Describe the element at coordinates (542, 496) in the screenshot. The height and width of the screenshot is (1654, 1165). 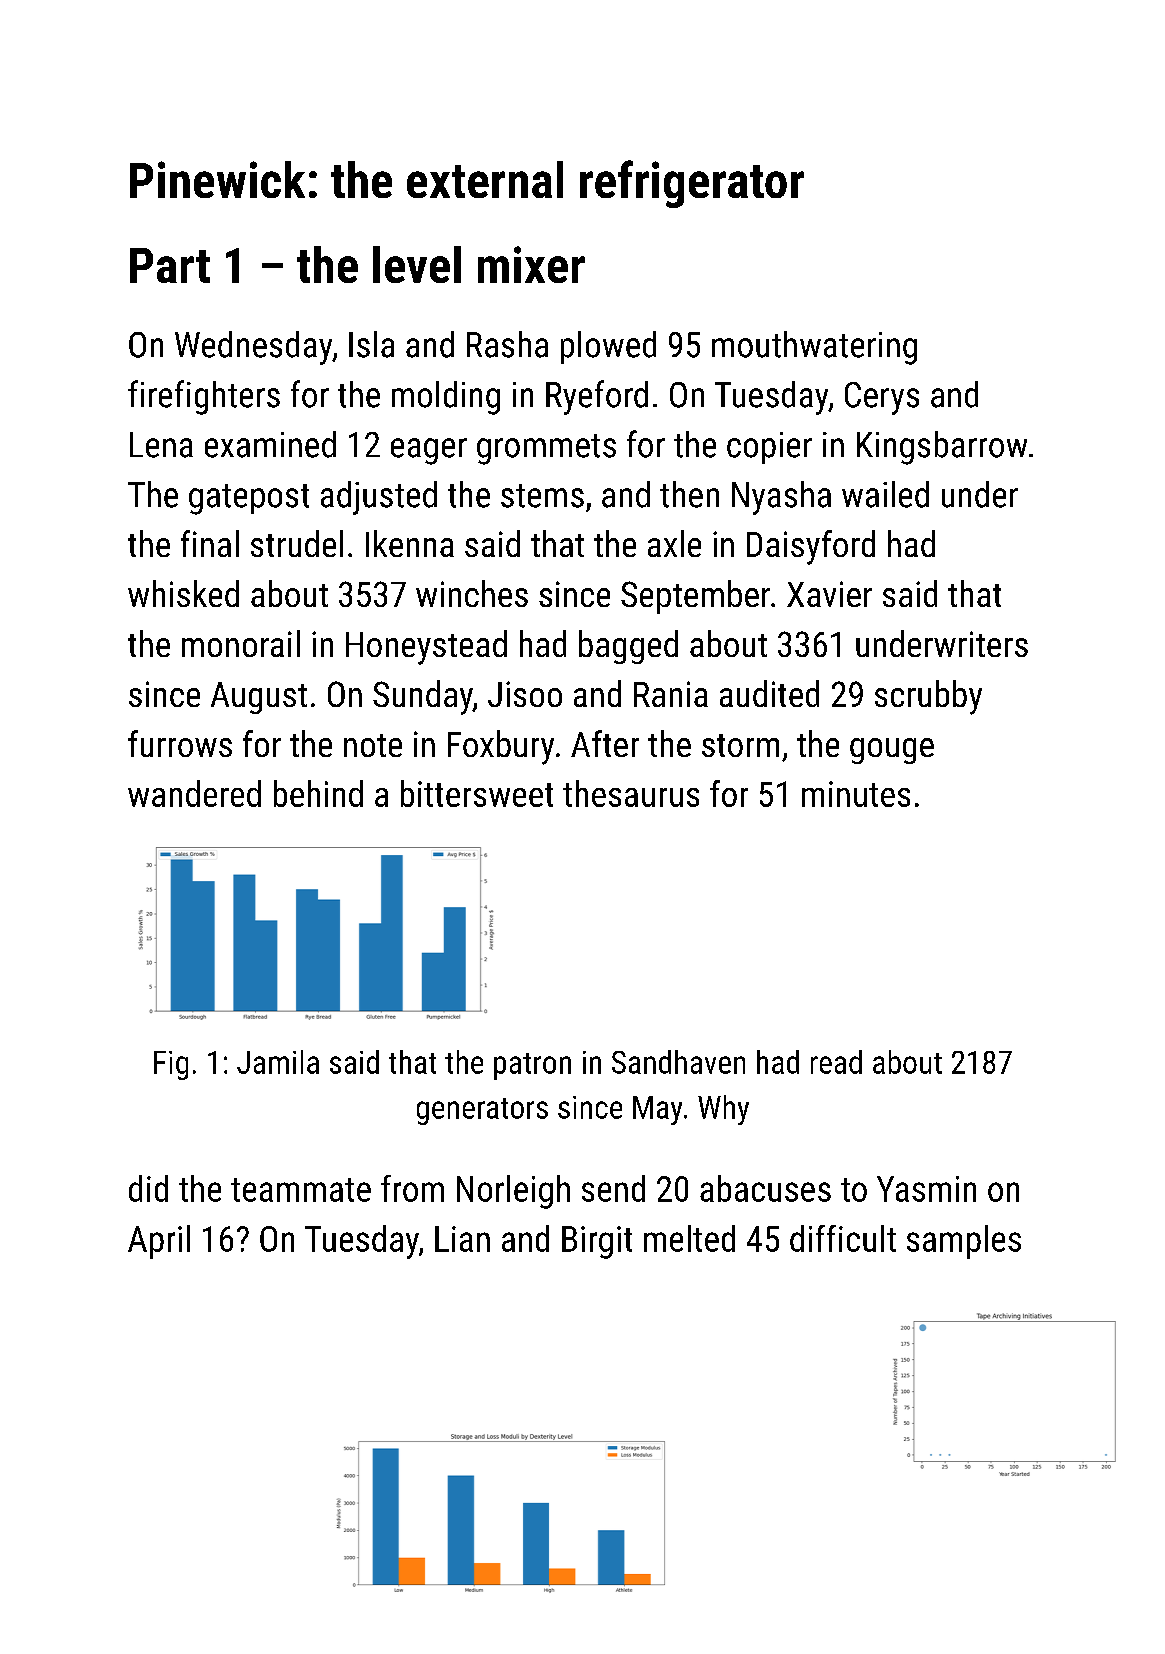
I see `stems` at that location.
